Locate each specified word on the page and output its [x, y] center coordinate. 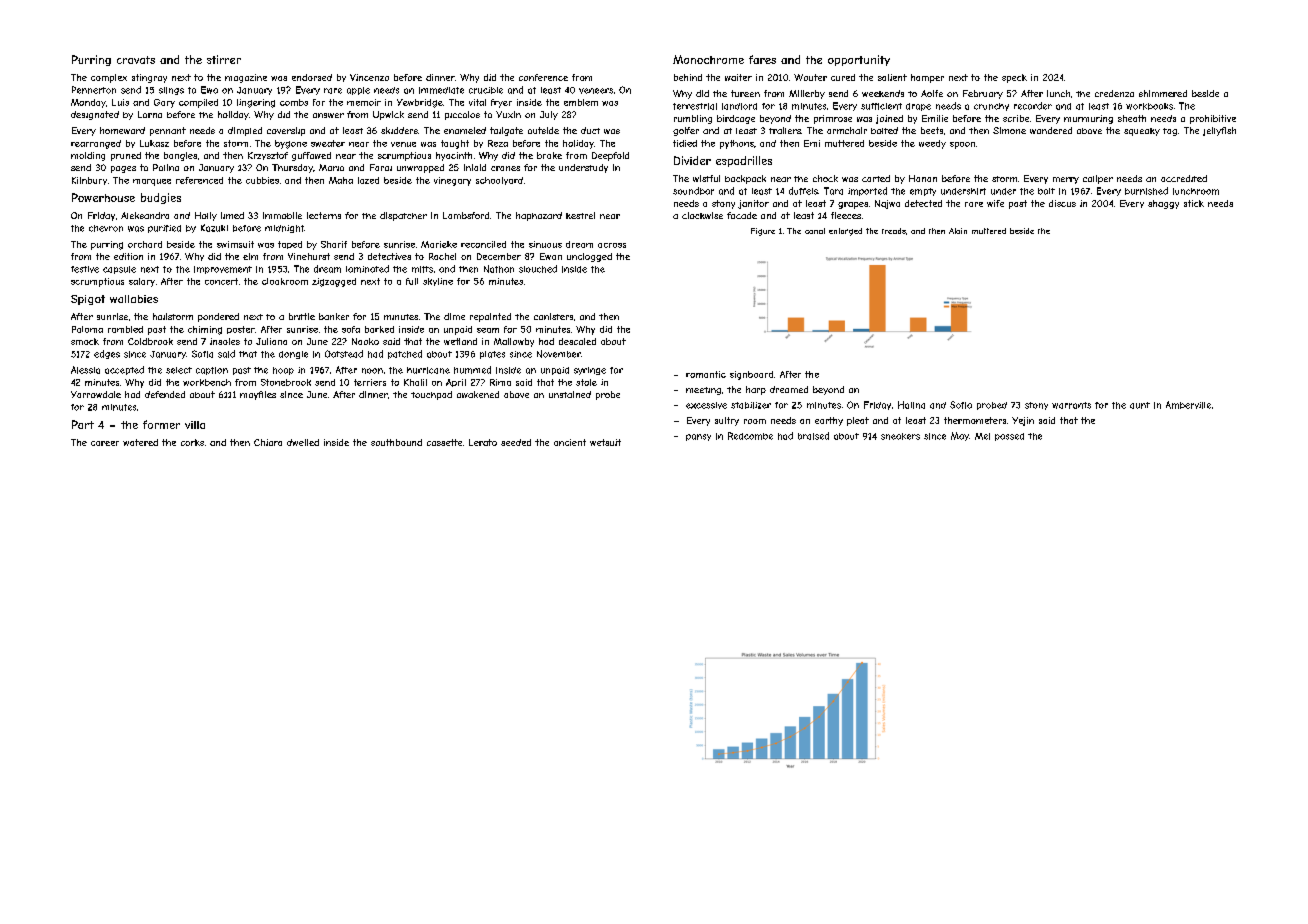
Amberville [1188, 405]
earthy [829, 421]
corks [192, 442]
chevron [106, 228]
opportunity [859, 60]
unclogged [589, 257]
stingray [149, 78]
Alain [958, 231]
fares [762, 59]
